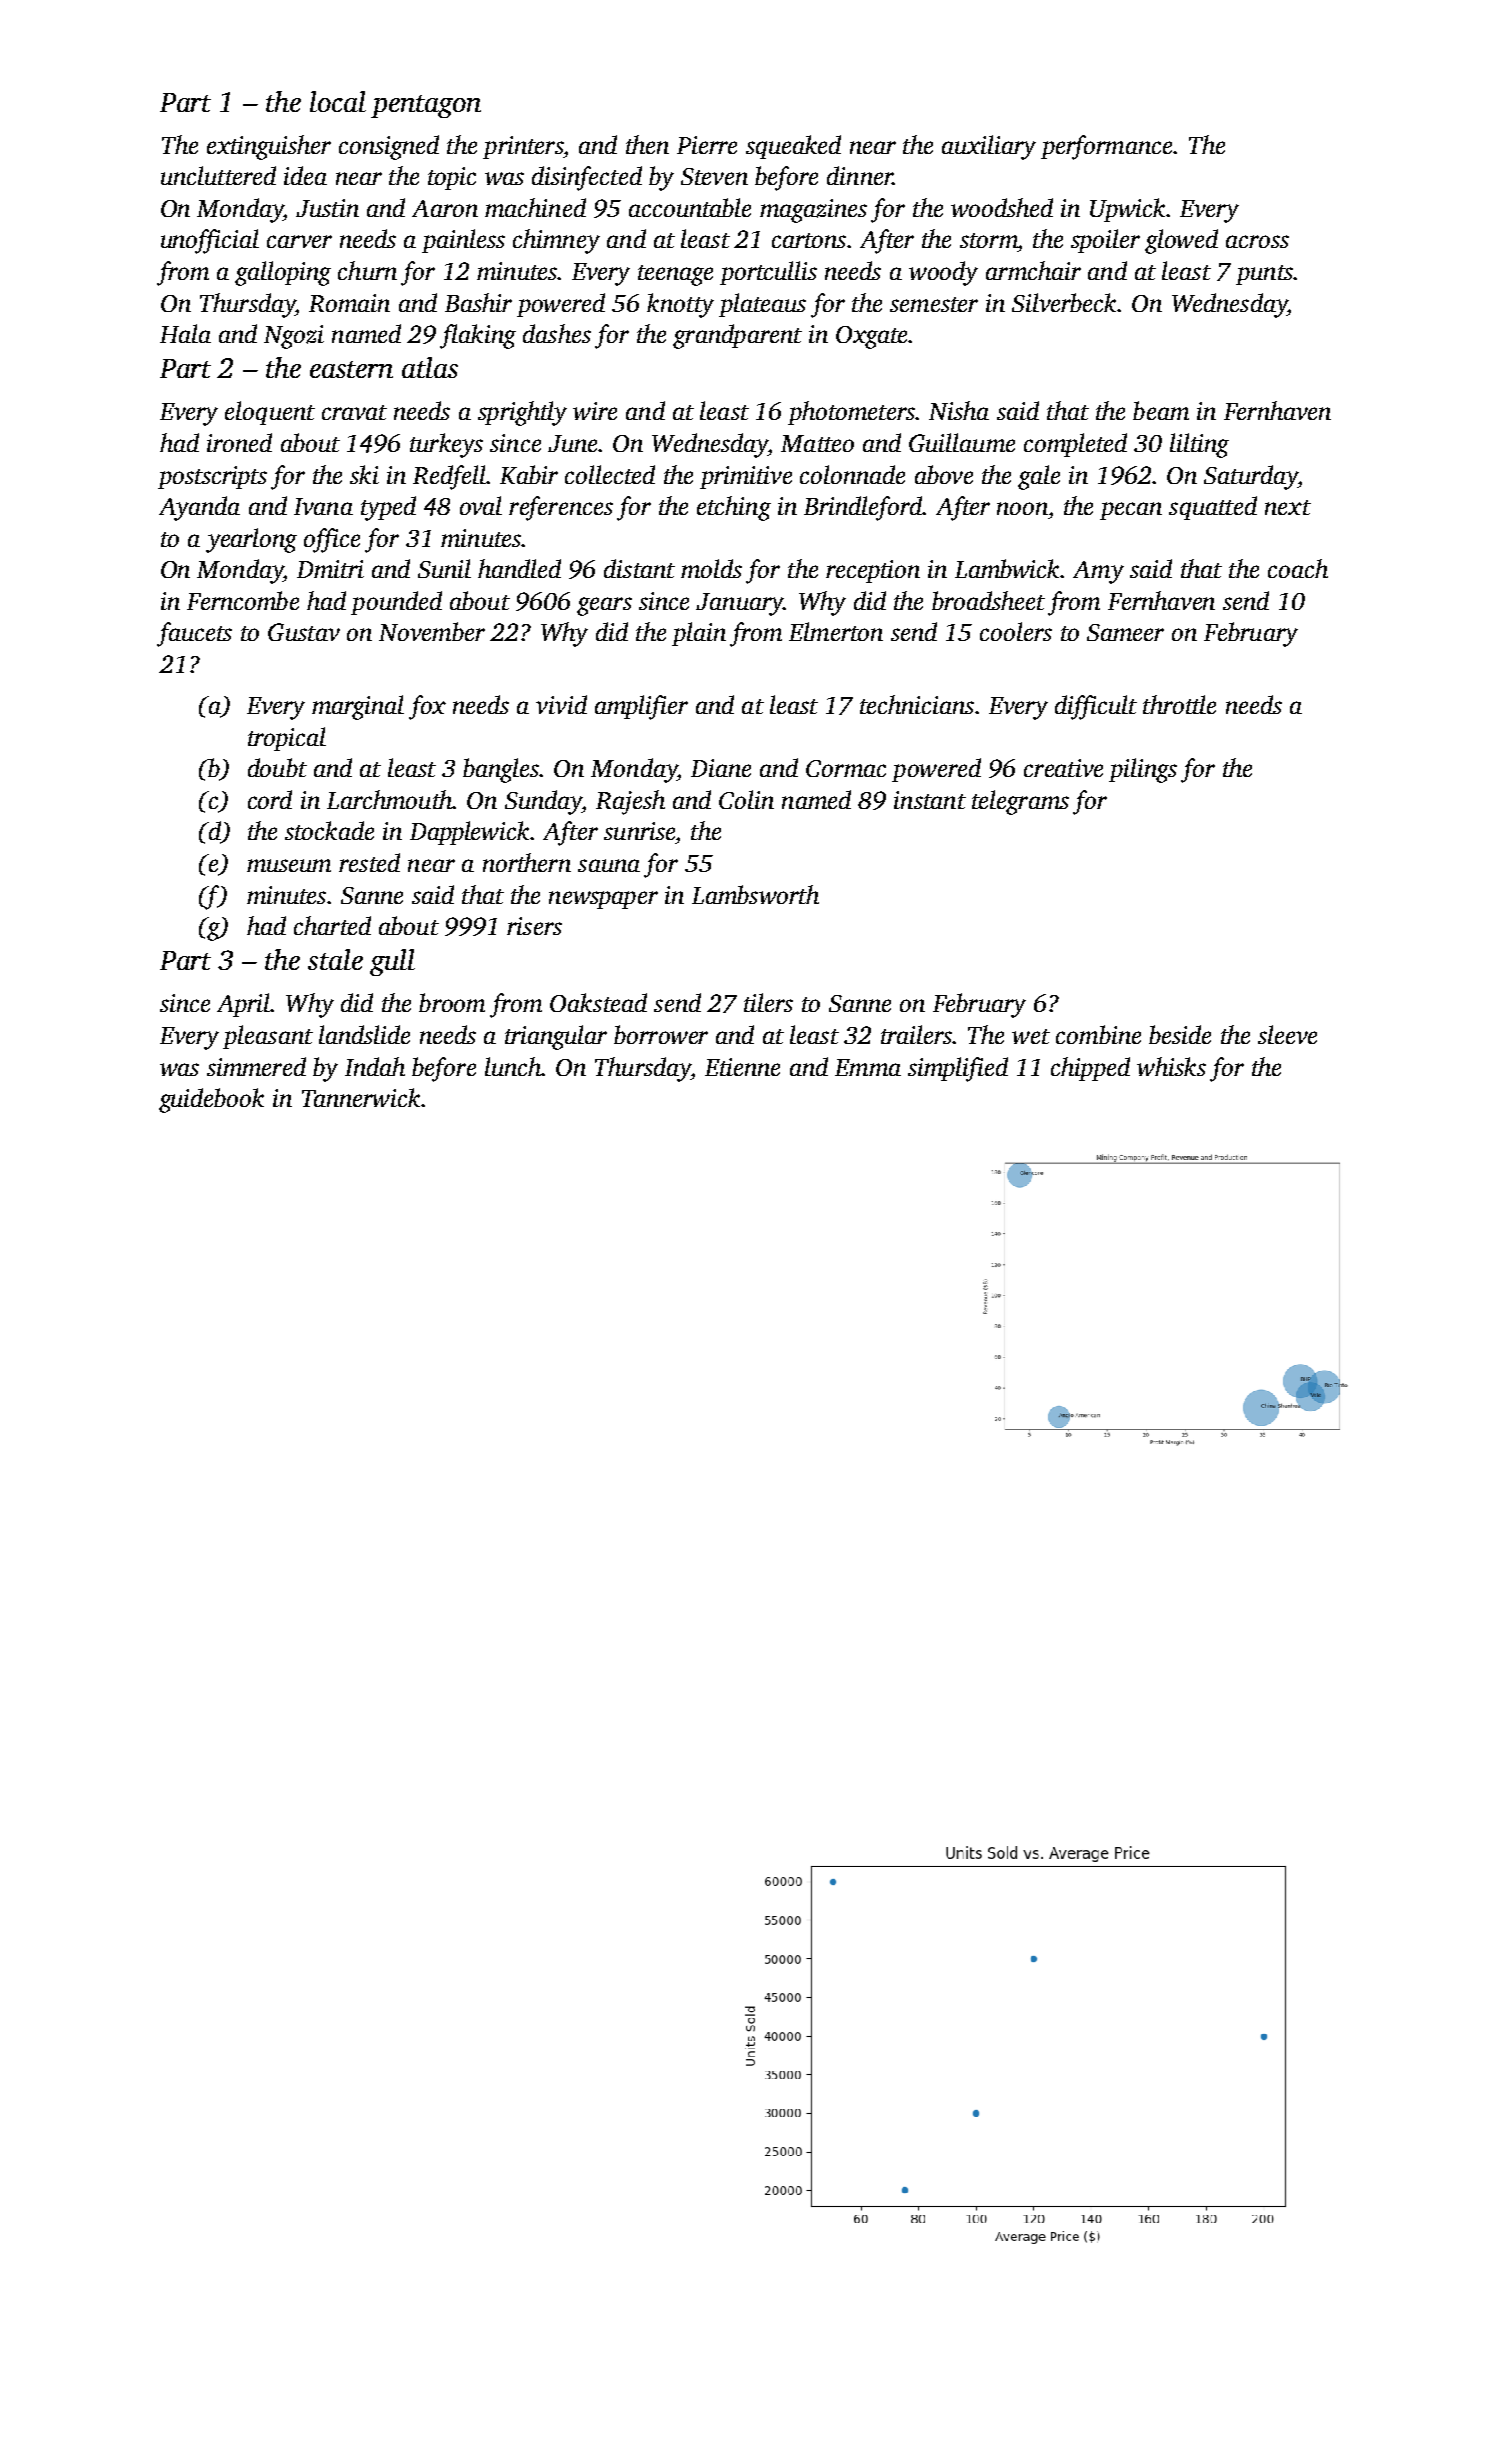 The width and height of the screenshot is (1496, 2464). What do you see at coordinates (1106, 147) in the screenshot?
I see `performance` at bounding box center [1106, 147].
